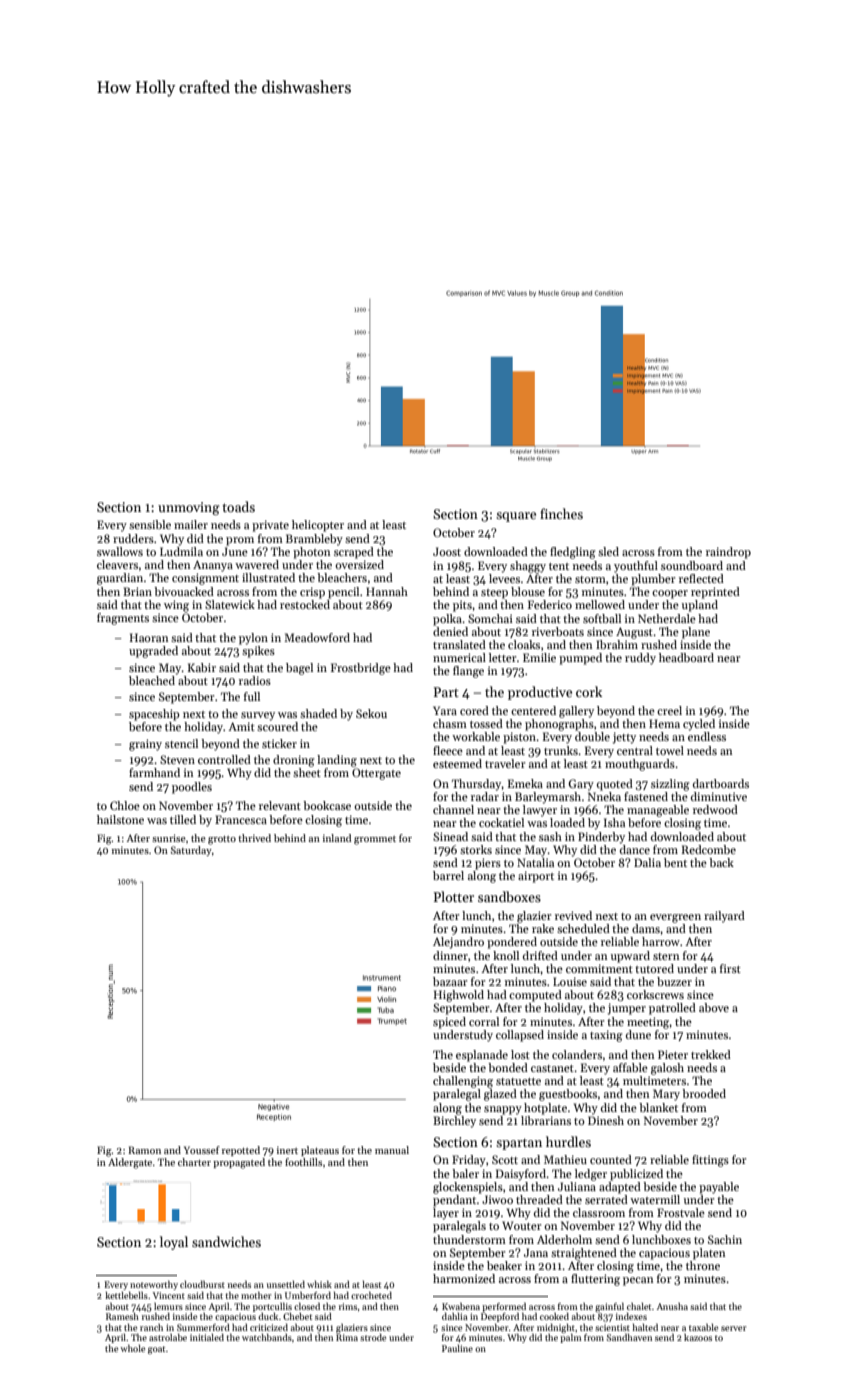 This page has width=849, height=1400. What do you see at coordinates (457, 1348) in the page?
I see `Pauline` at bounding box center [457, 1348].
